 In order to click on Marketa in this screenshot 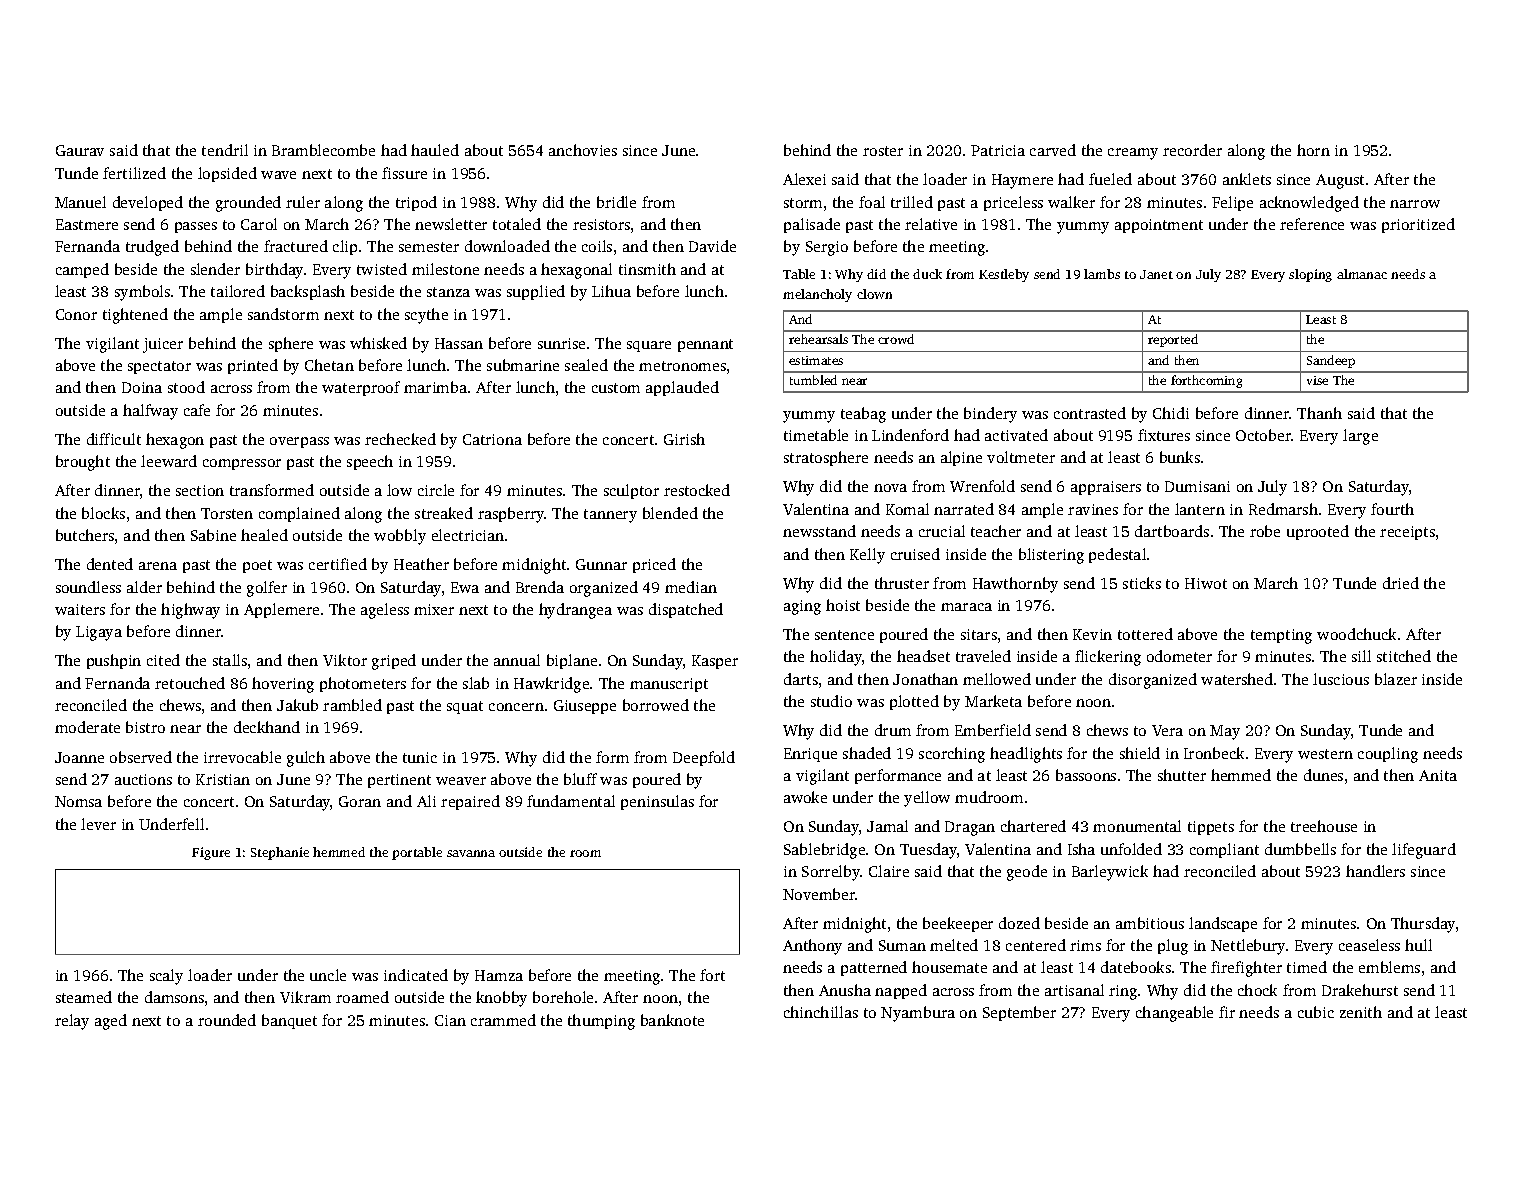, I will do `click(993, 701)`.
